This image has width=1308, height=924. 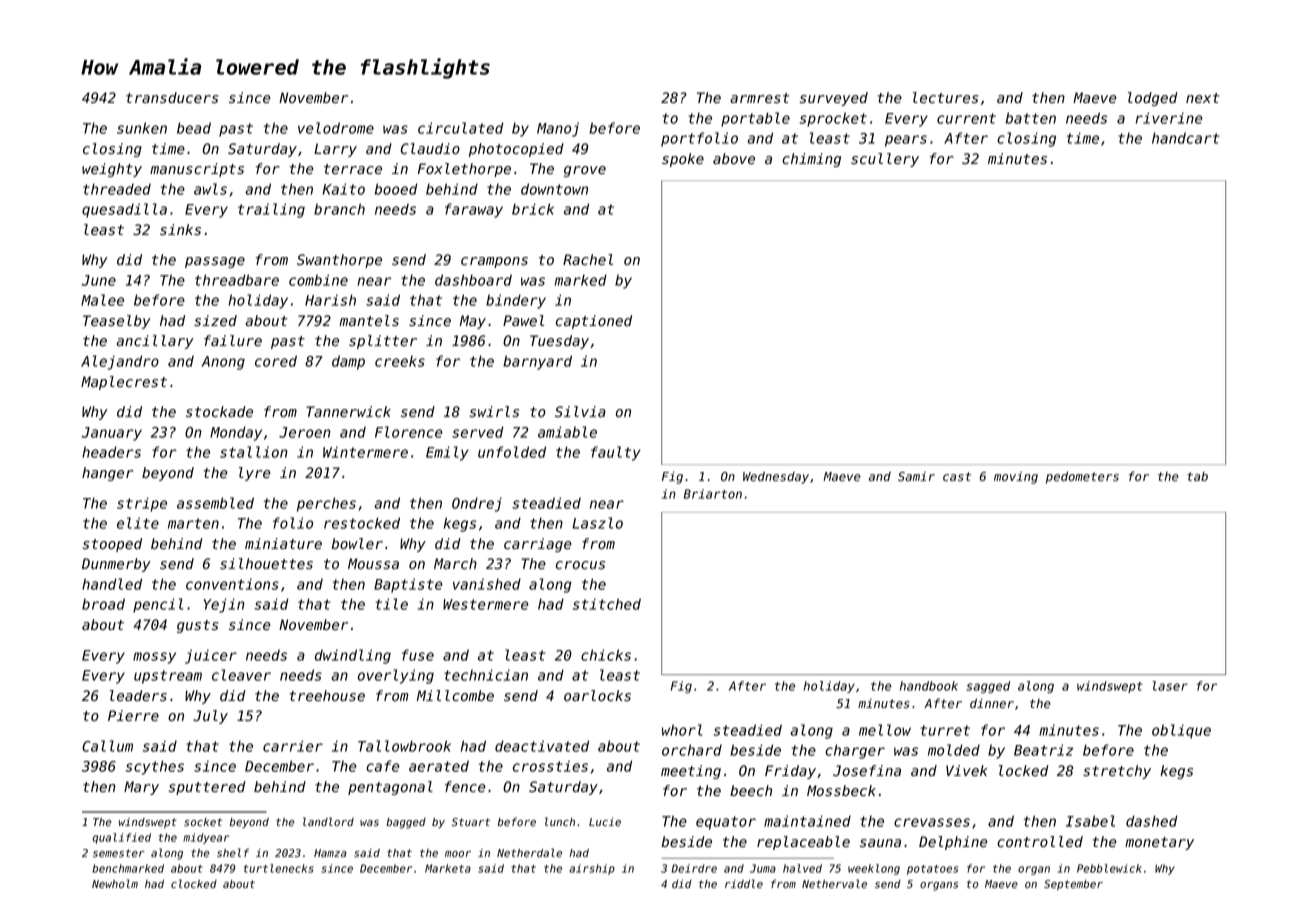 I want to click on downtown, so click(x=554, y=189).
